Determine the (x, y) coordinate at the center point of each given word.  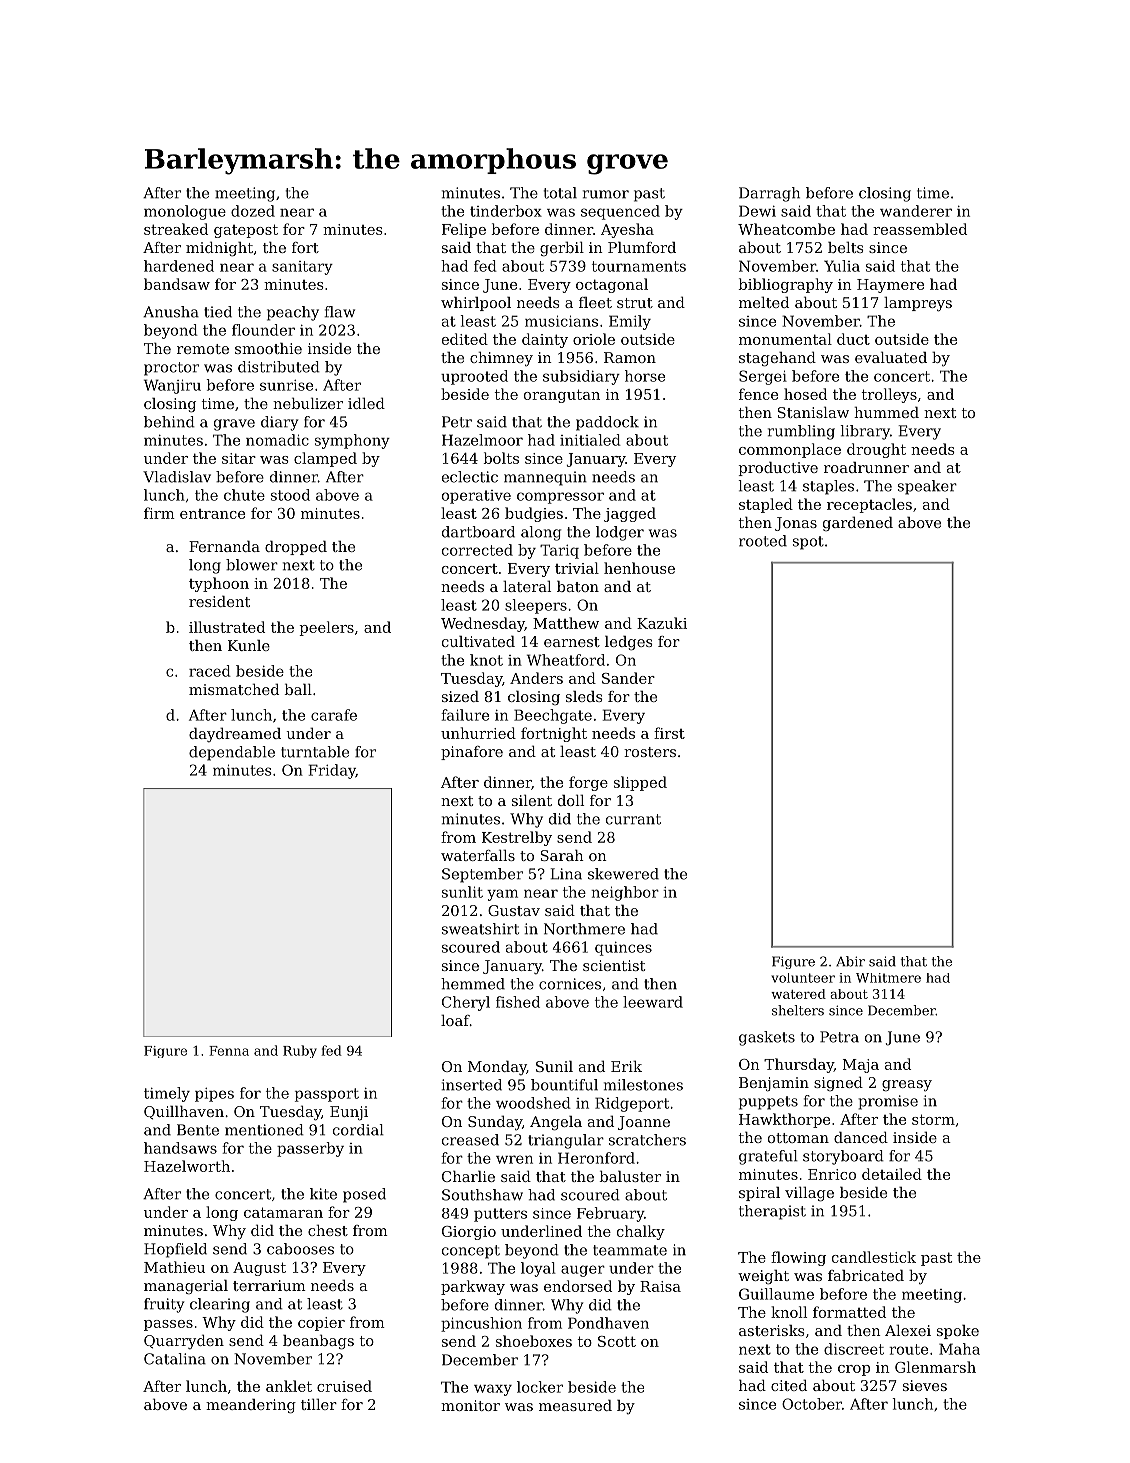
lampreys (918, 304)
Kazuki (662, 623)
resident (219, 601)
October (812, 1404)
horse (645, 376)
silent (532, 800)
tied (218, 312)
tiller (319, 1404)
